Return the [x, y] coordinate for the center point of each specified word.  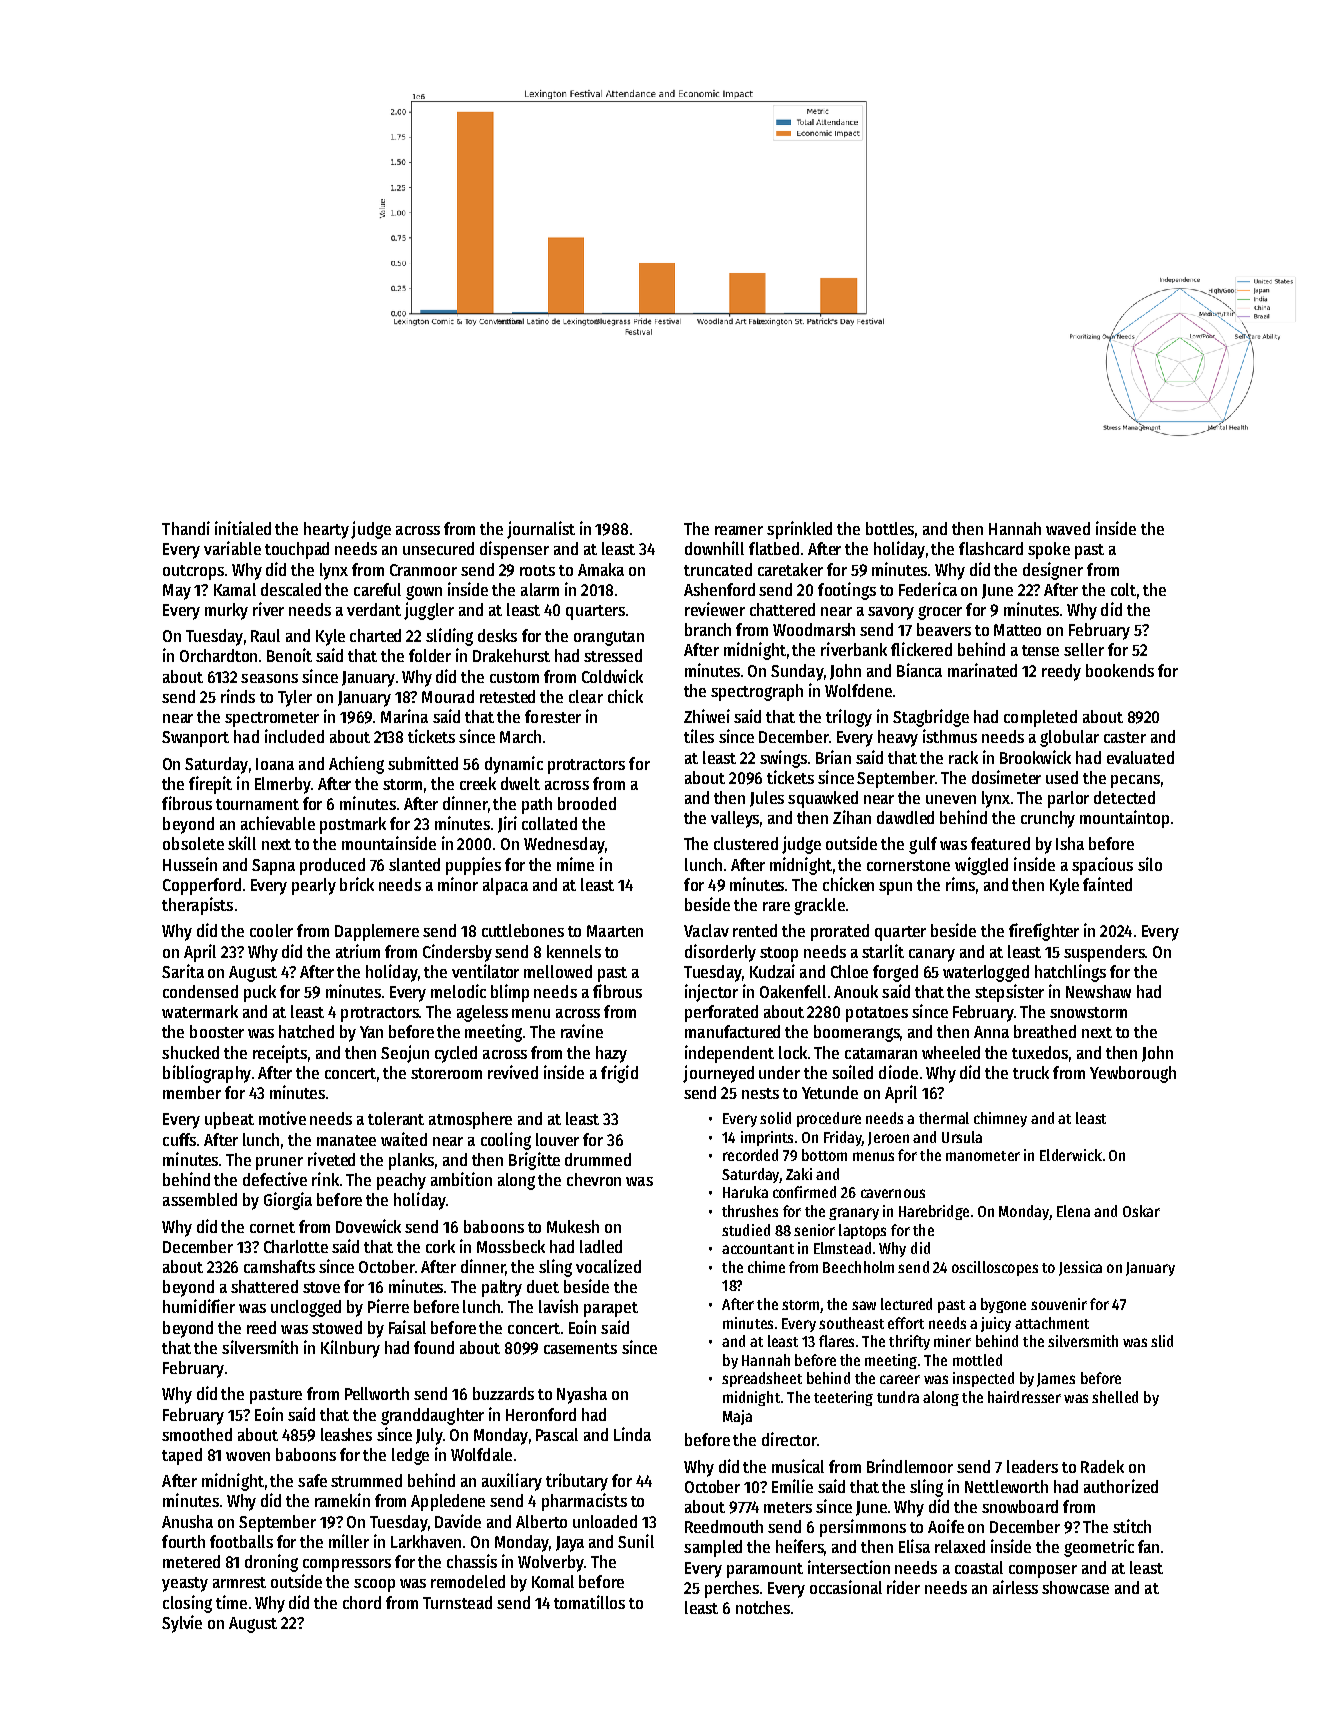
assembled [200, 1199]
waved [1068, 528]
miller [349, 1541]
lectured [906, 1304]
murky [226, 611]
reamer [739, 530]
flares [836, 1341]
